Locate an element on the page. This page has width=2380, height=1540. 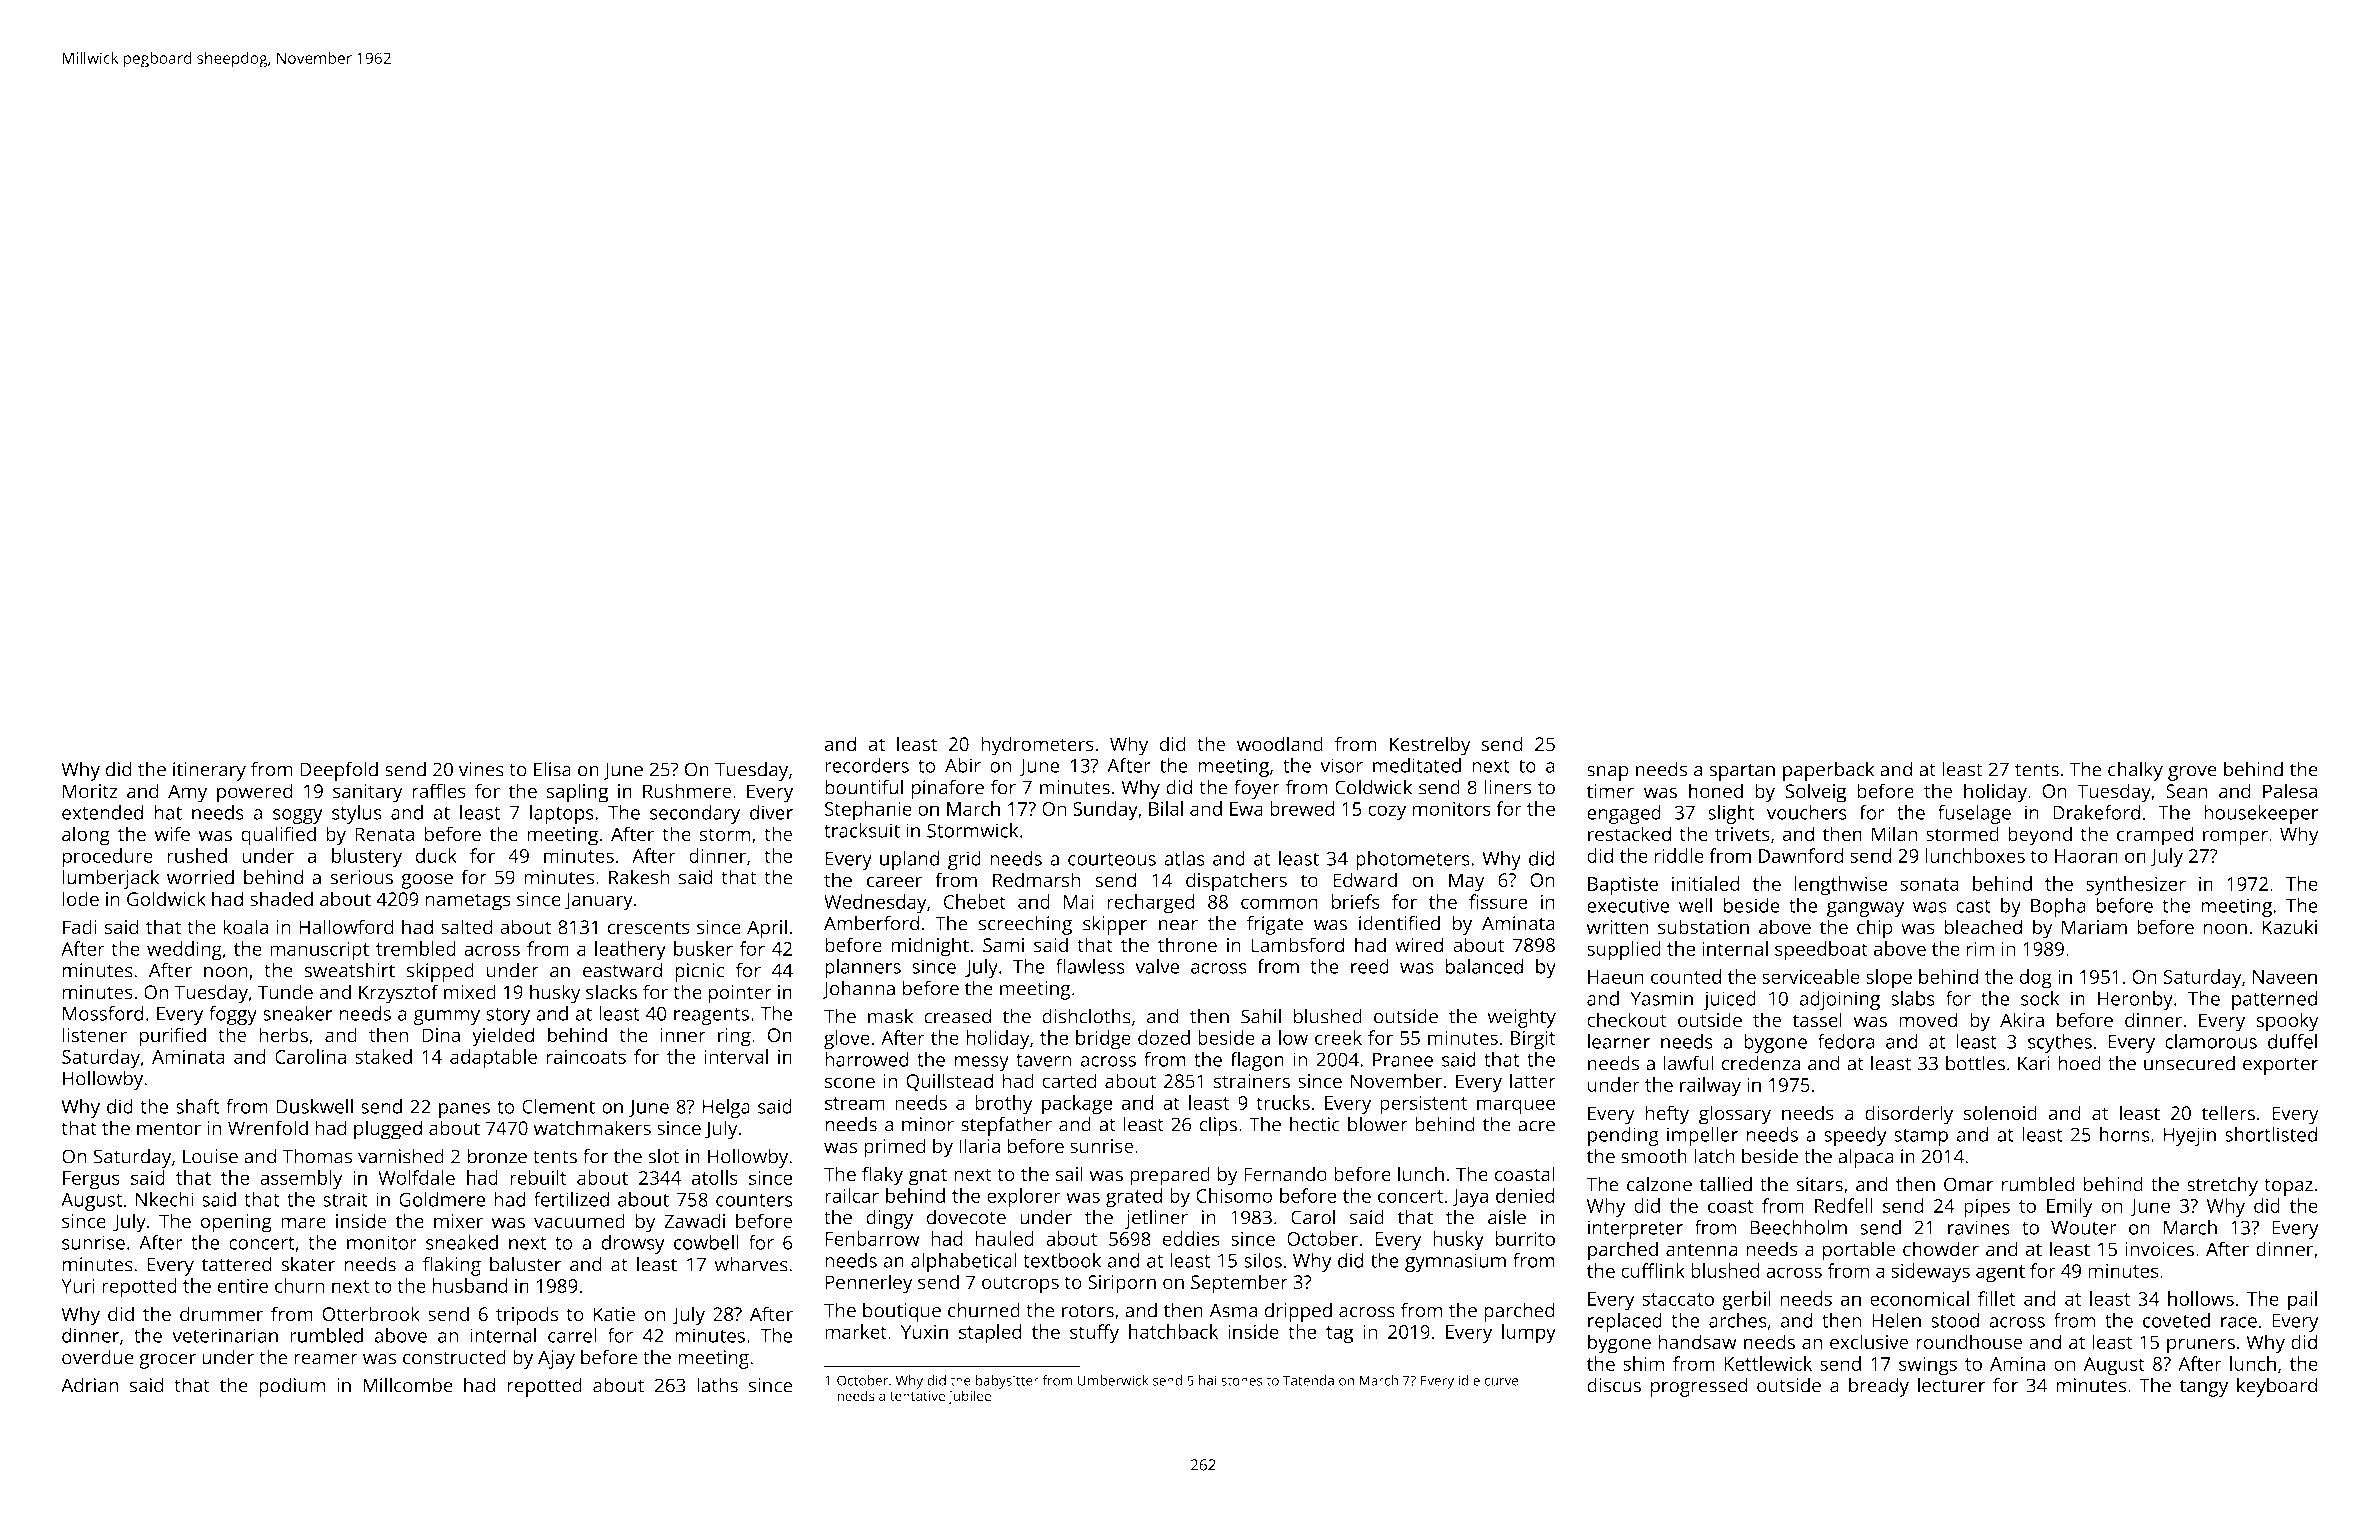
Ilaria is located at coordinates (979, 1146).
